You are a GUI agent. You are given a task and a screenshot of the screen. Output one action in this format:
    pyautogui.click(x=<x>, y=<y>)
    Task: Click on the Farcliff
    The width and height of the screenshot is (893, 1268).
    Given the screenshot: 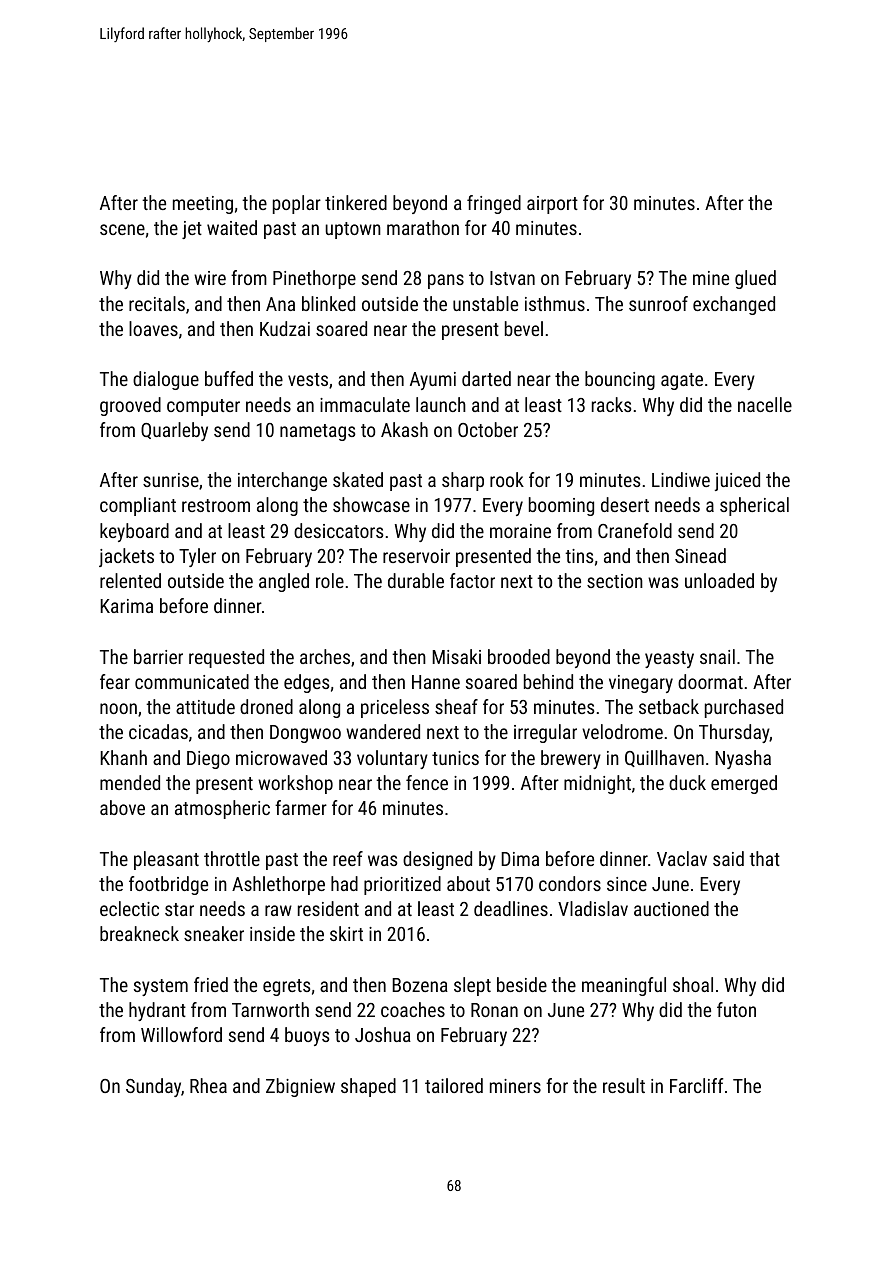 What is the action you would take?
    pyautogui.click(x=696, y=1085)
